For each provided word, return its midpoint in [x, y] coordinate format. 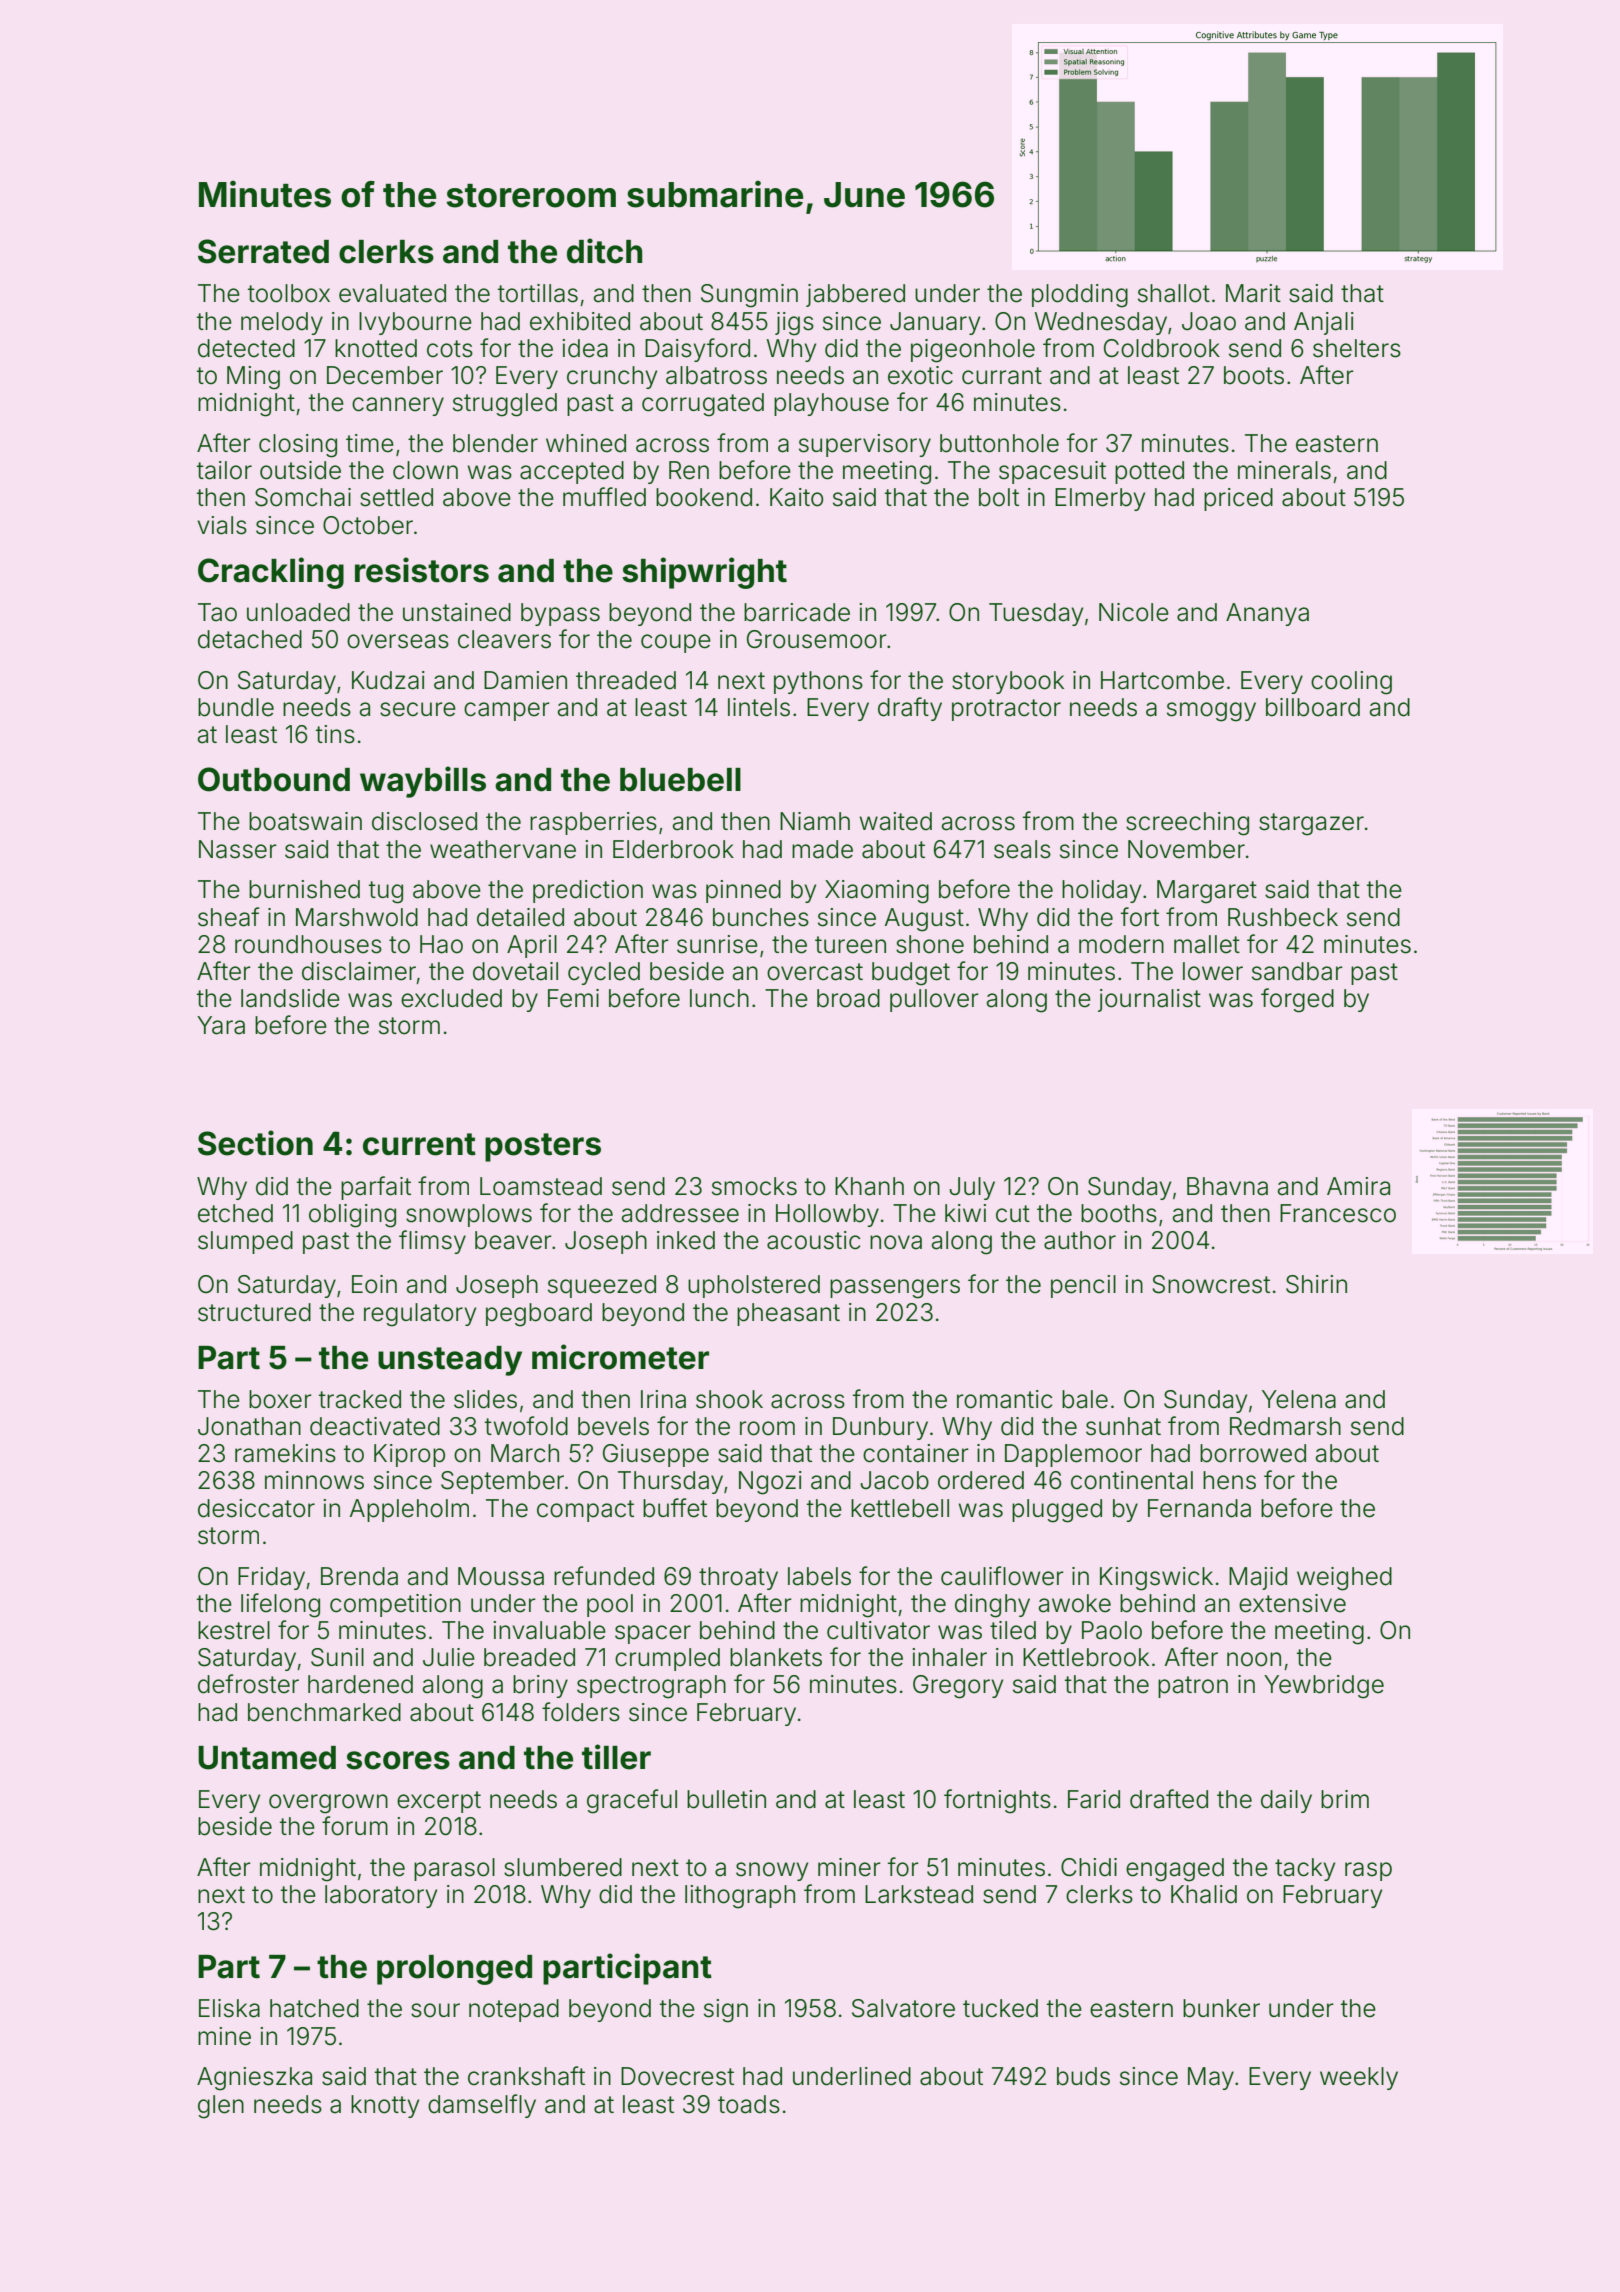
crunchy [612, 377]
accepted [572, 472]
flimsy [432, 1242]
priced [1238, 499]
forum [355, 1826]
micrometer [620, 1357]
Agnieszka [254, 2079]
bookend [704, 497]
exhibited [580, 321]
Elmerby [1100, 499]
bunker [1221, 2008]
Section [255, 1143]
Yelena [1299, 1399]
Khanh [869, 1186]
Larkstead [919, 1894]
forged [1297, 1000]
